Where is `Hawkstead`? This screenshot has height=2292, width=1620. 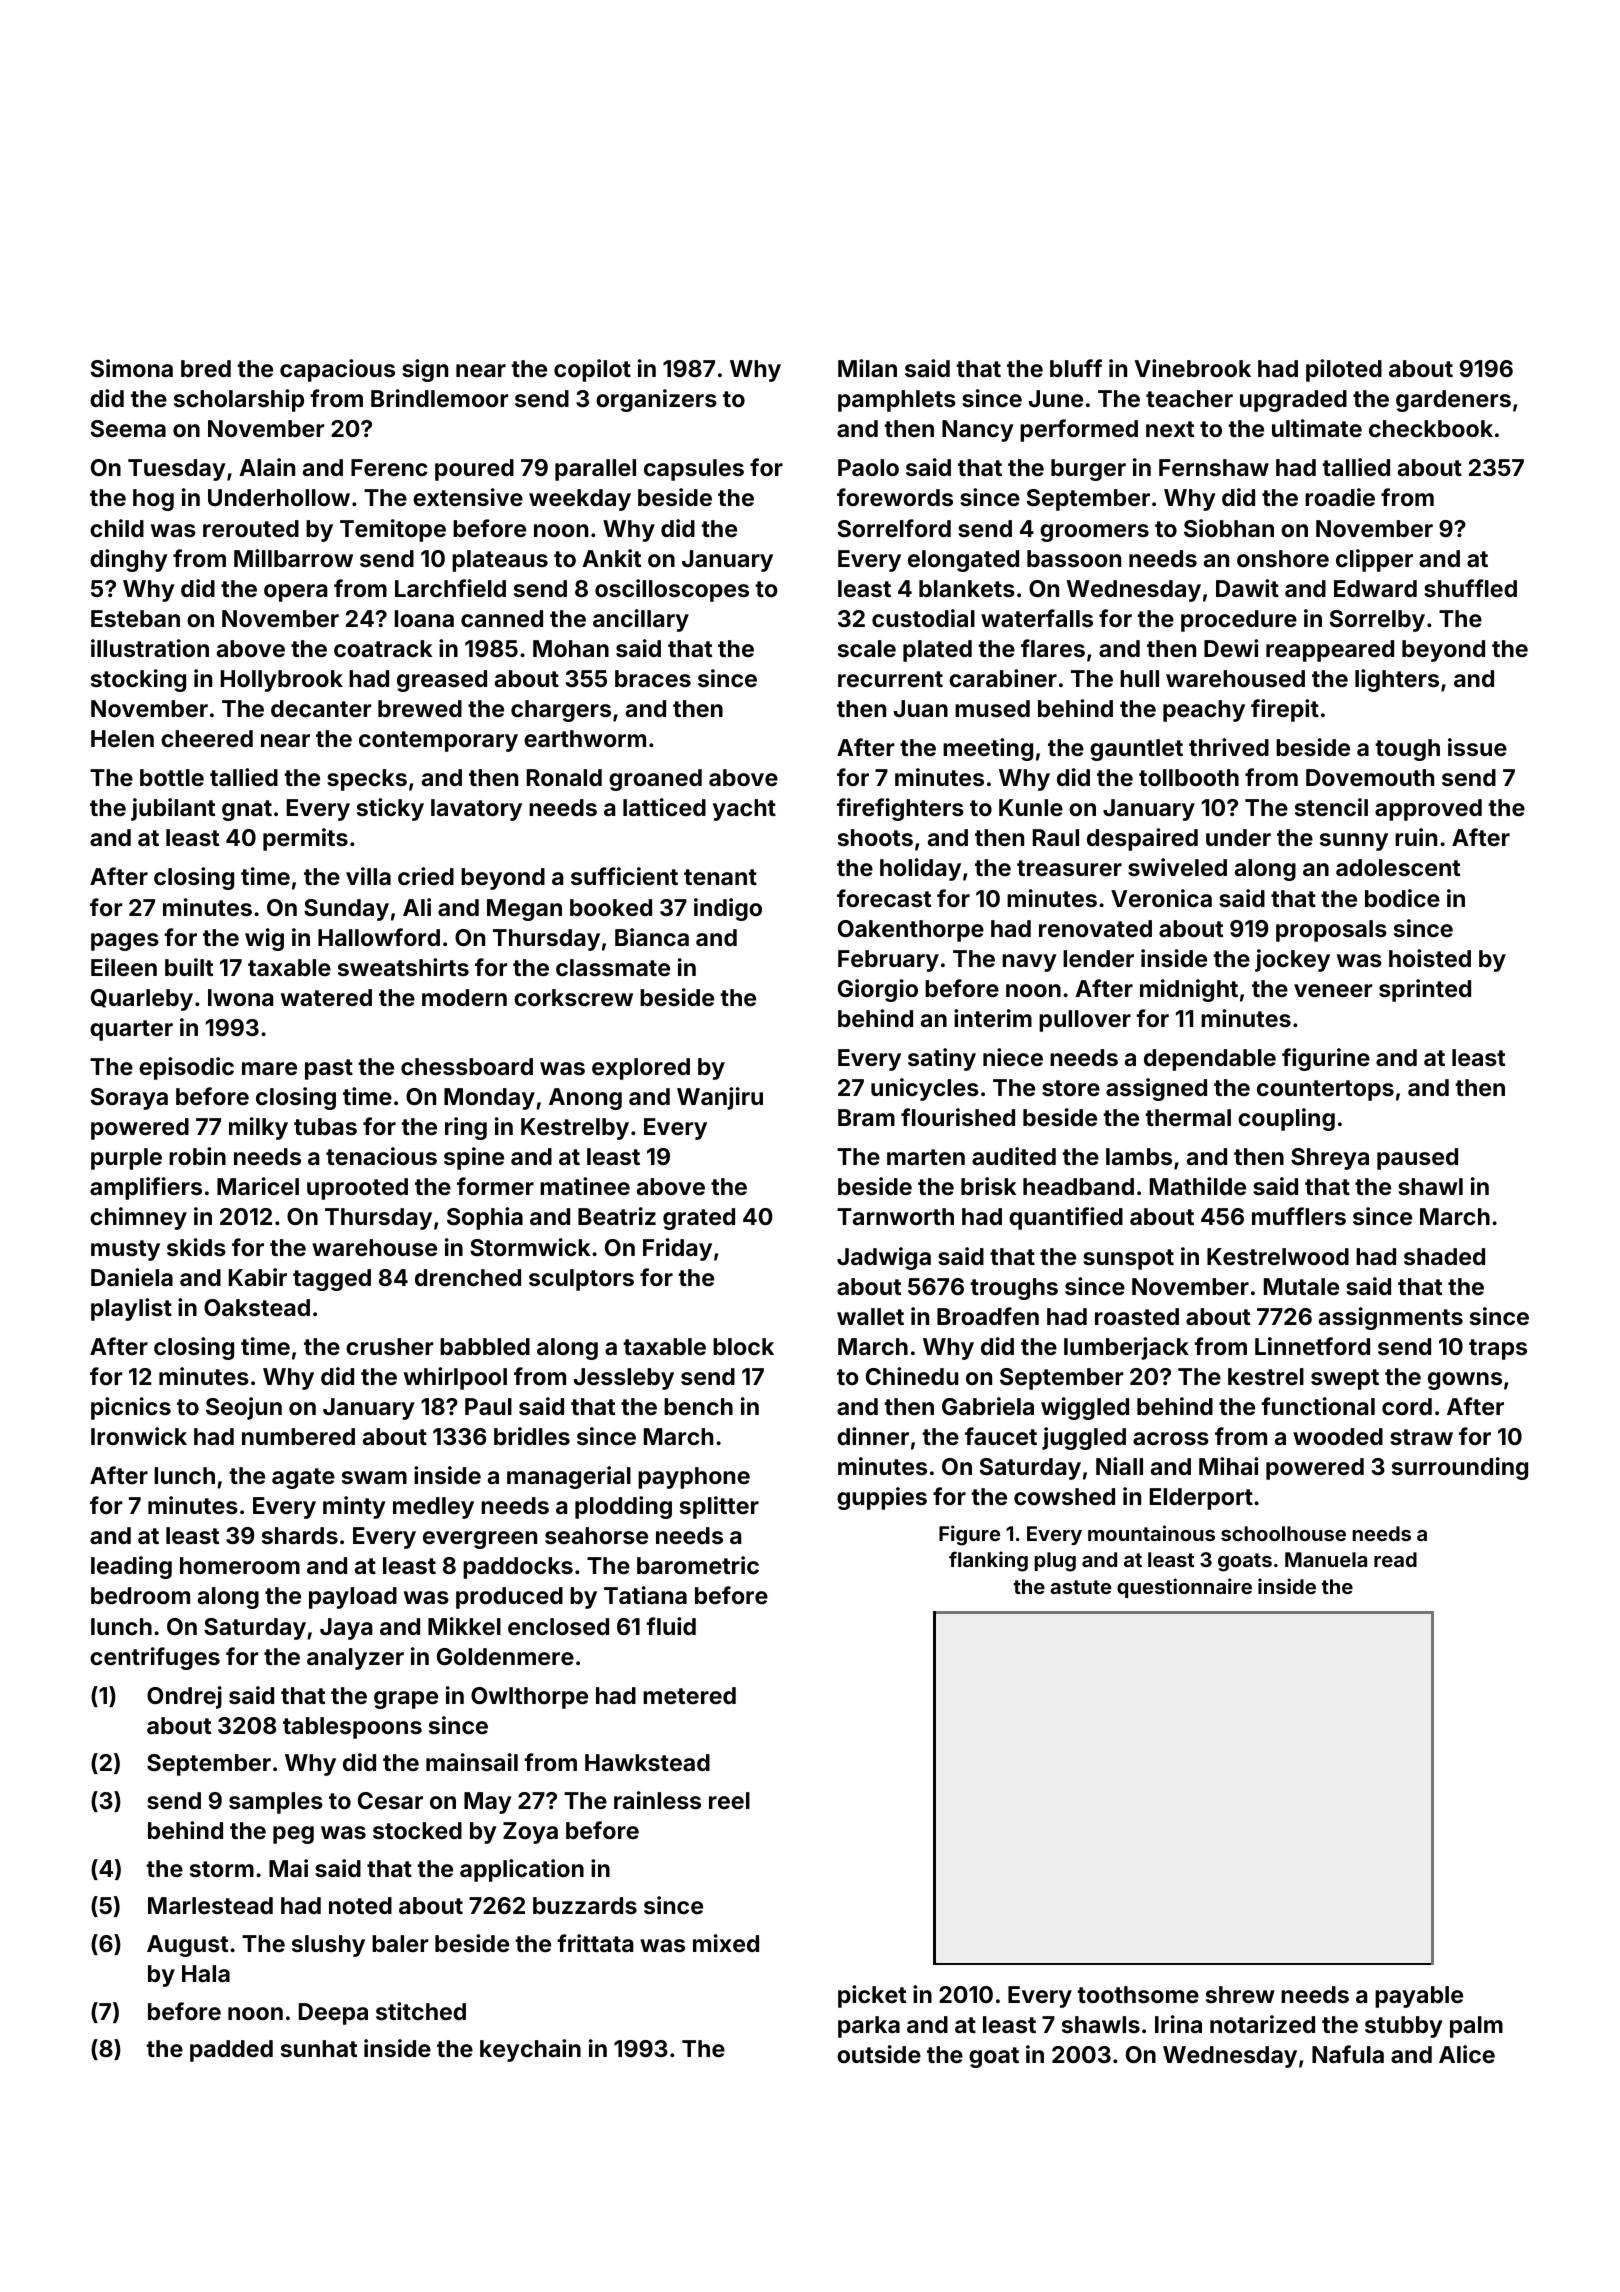
Hawkstead is located at coordinates (647, 1762).
